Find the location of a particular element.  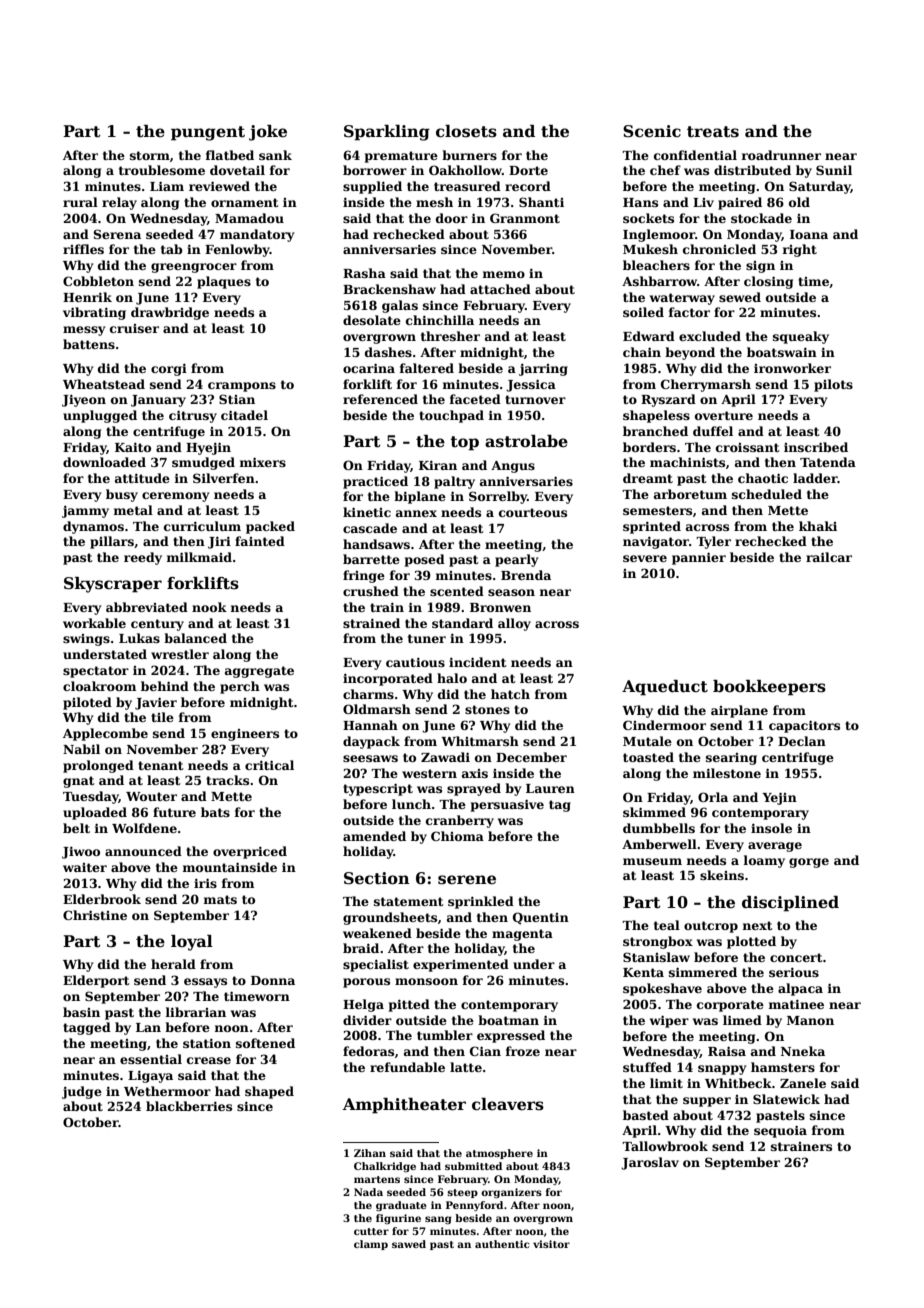

charms is located at coordinates (368, 694).
